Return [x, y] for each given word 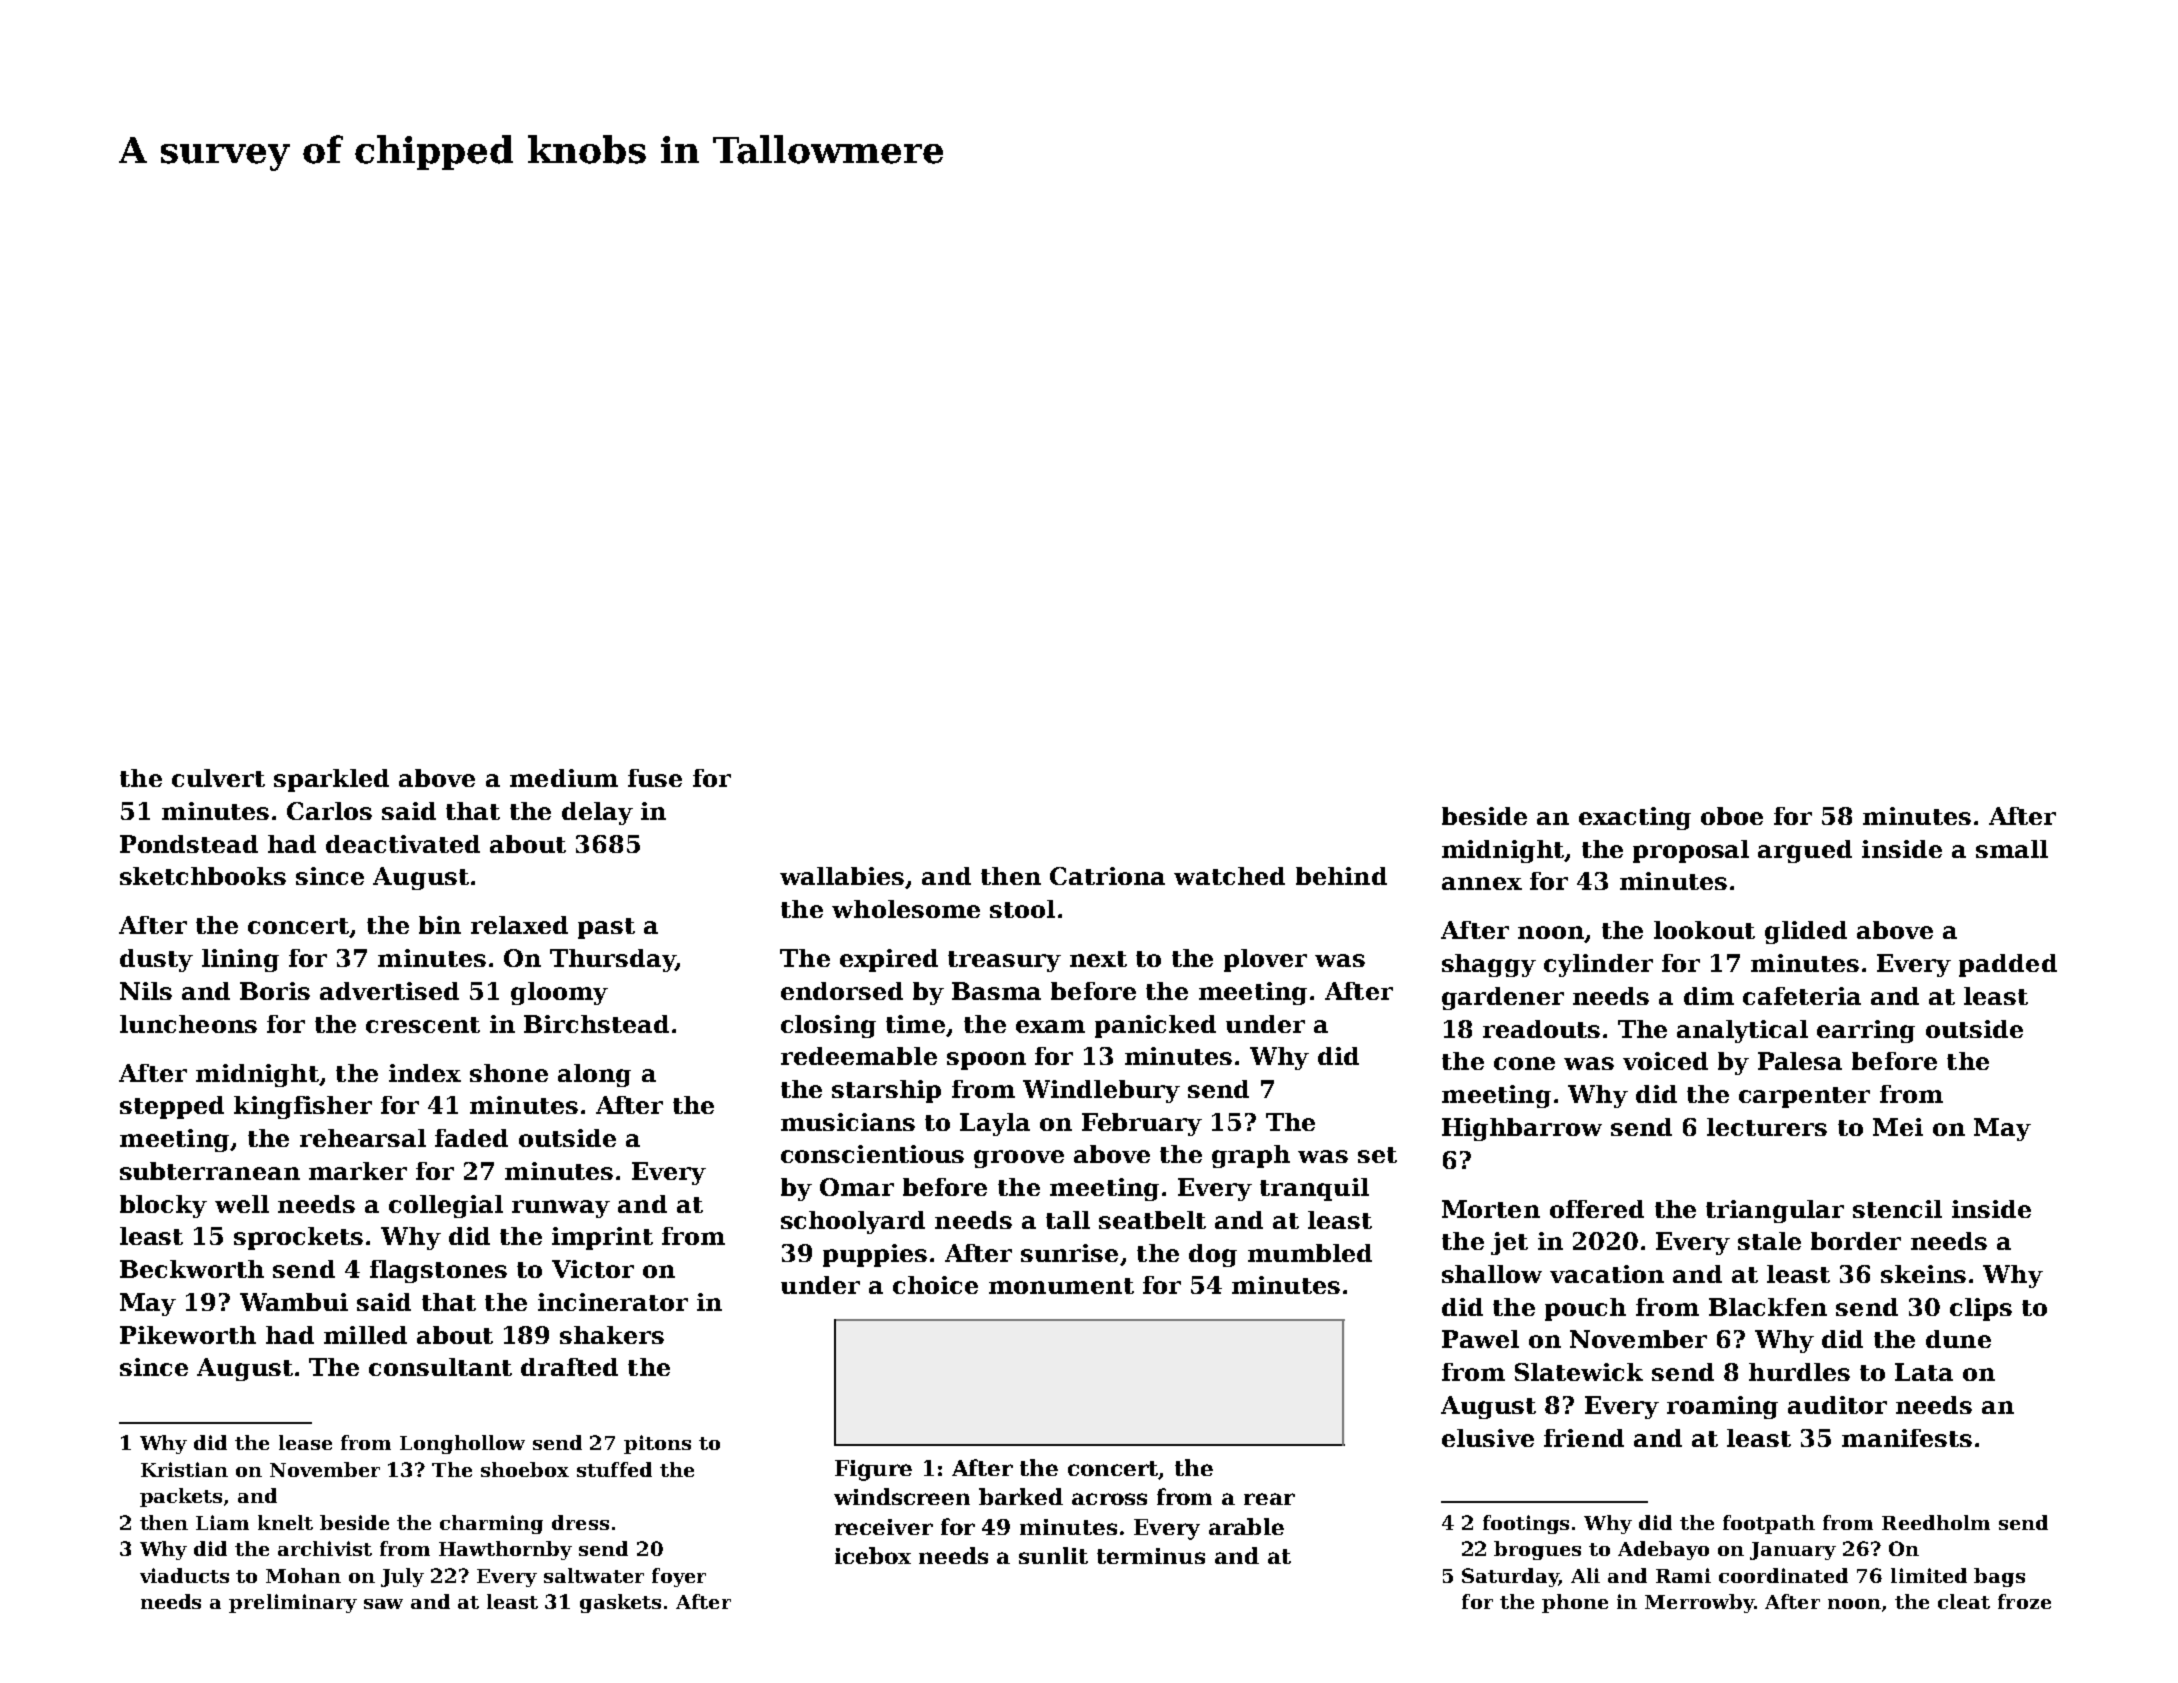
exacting [1635, 818]
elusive [1488, 1438]
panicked [1155, 1026]
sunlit [1053, 1555]
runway [561, 1209]
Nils [146, 991]
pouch [1585, 1309]
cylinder [1598, 965]
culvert [218, 778]
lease [305, 1442]
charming [491, 1524]
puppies [875, 1255]
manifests [1907, 1438]
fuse [655, 778]
